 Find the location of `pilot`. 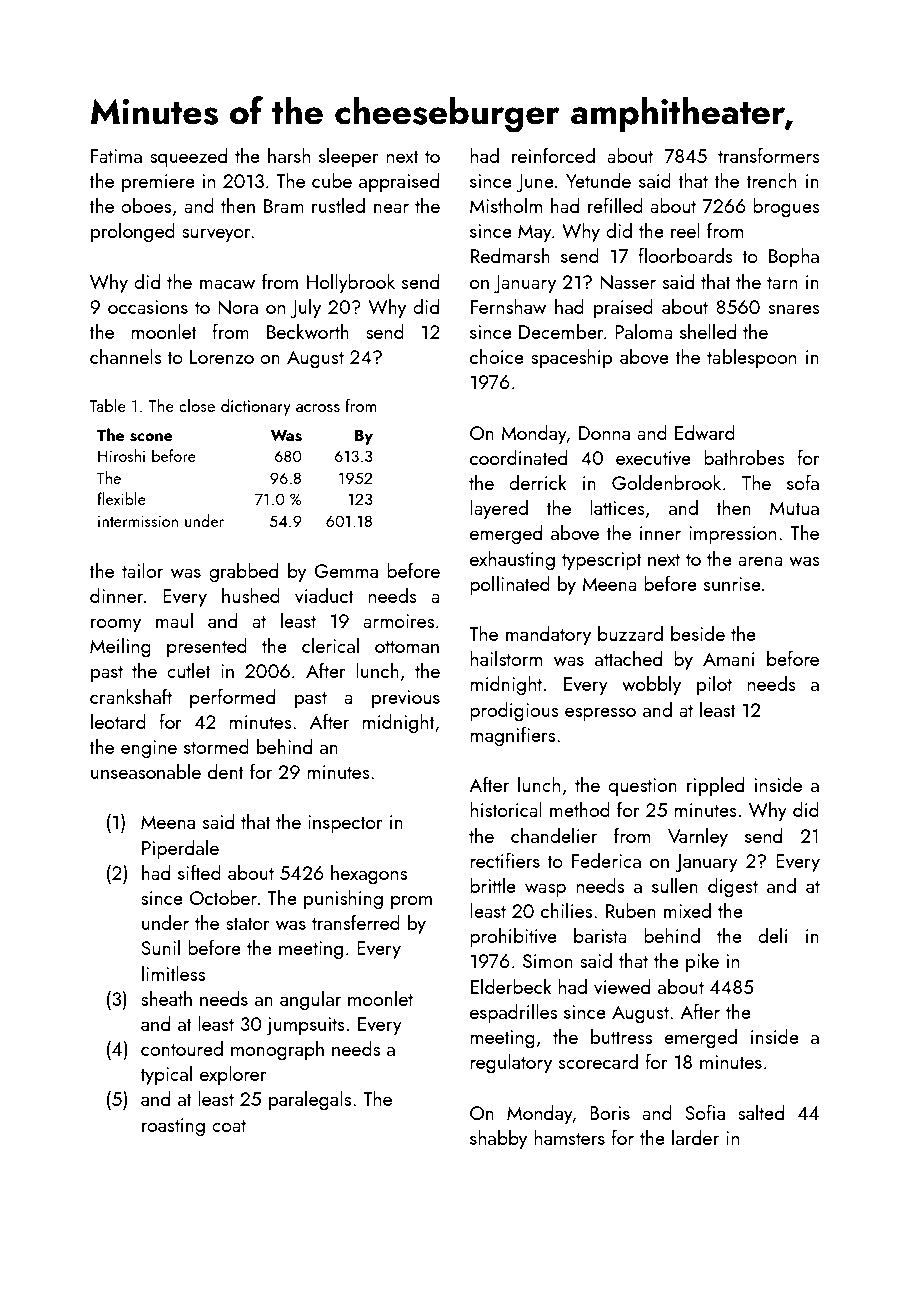

pilot is located at coordinates (714, 685).
